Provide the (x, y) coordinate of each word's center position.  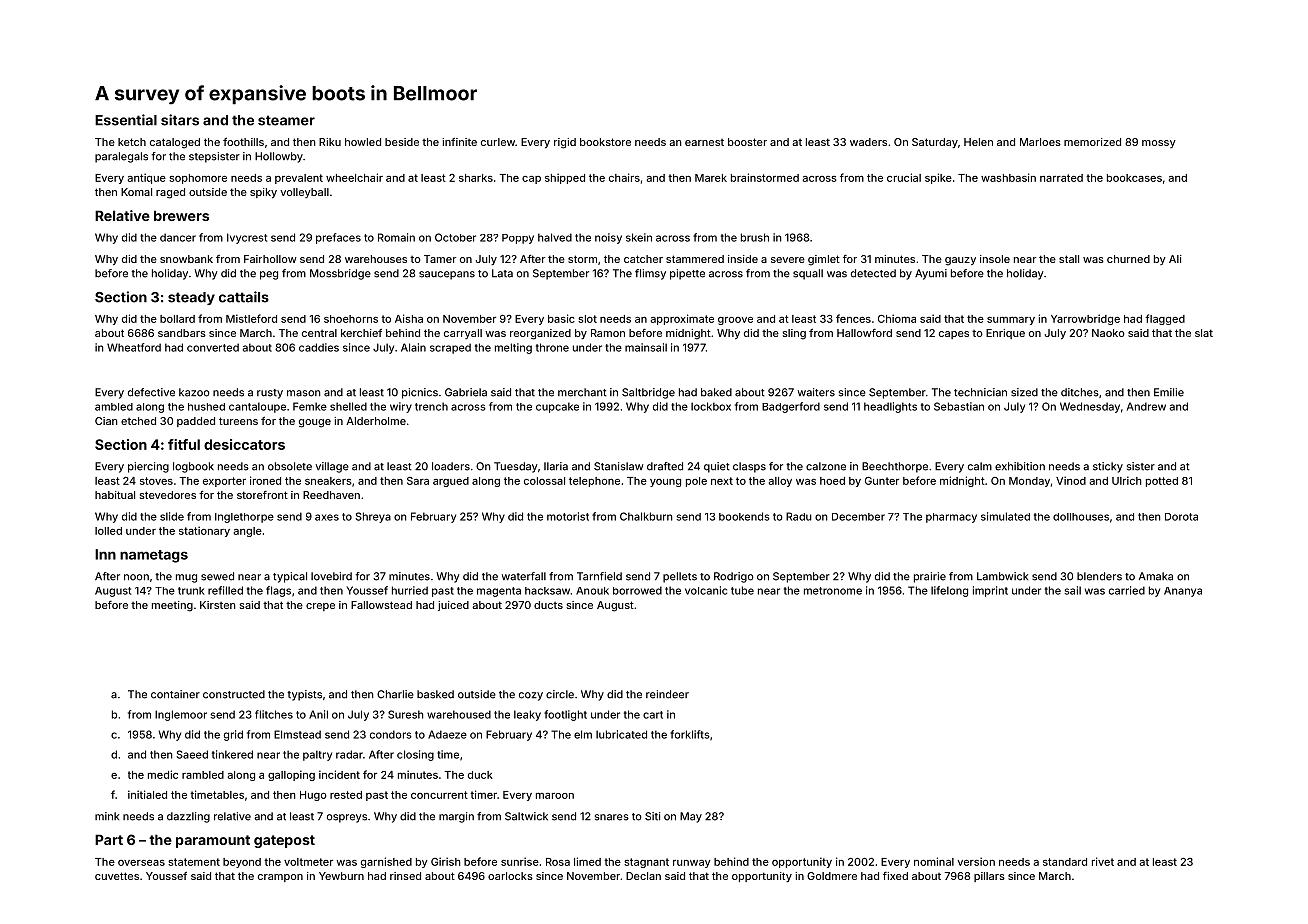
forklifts (690, 734)
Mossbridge (340, 274)
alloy (780, 482)
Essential (126, 120)
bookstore (605, 142)
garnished (386, 862)
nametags (154, 556)
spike (938, 178)
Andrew (1146, 406)
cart (653, 715)
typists (304, 695)
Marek (711, 178)
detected (873, 273)
